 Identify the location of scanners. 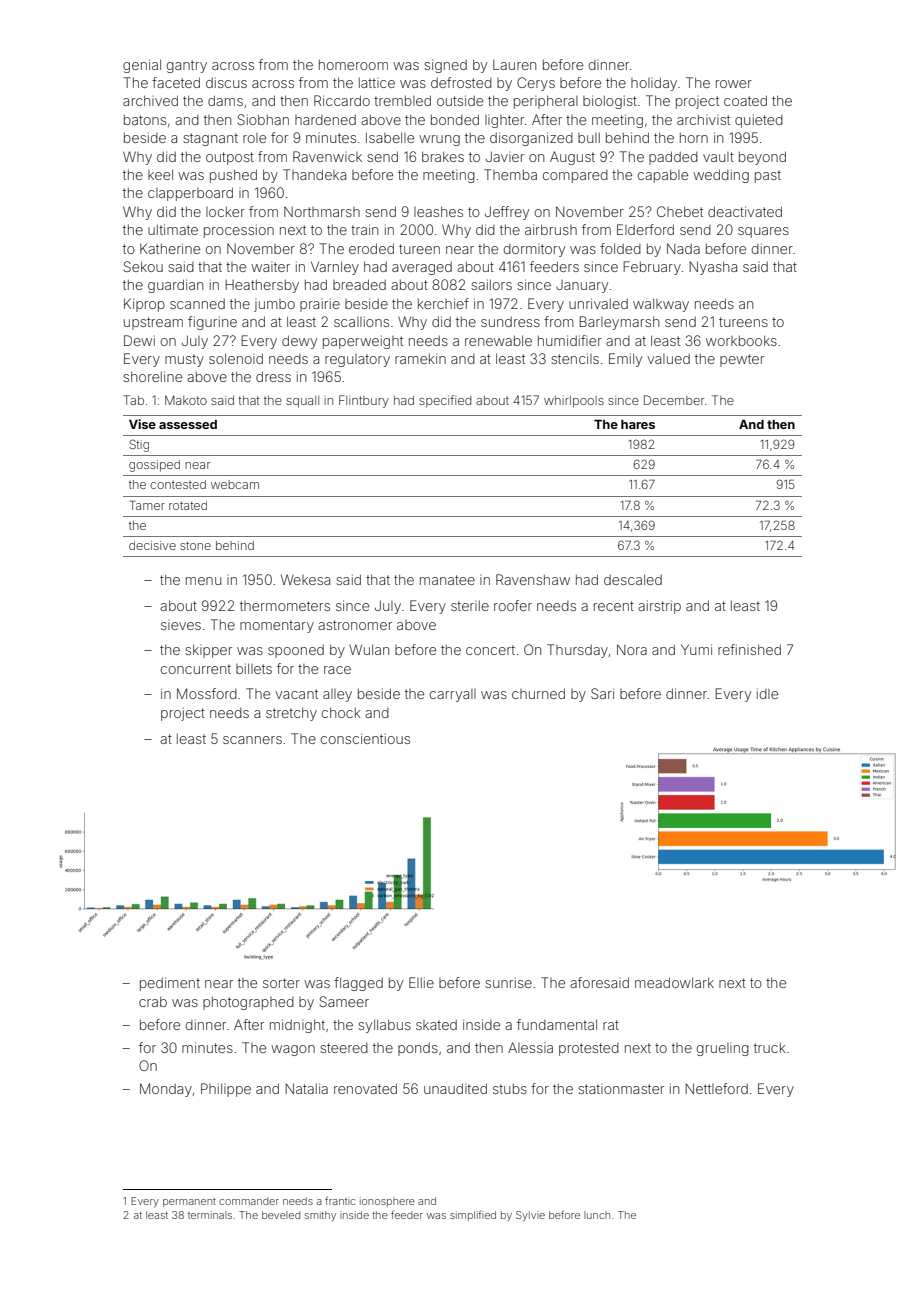
(252, 740).
